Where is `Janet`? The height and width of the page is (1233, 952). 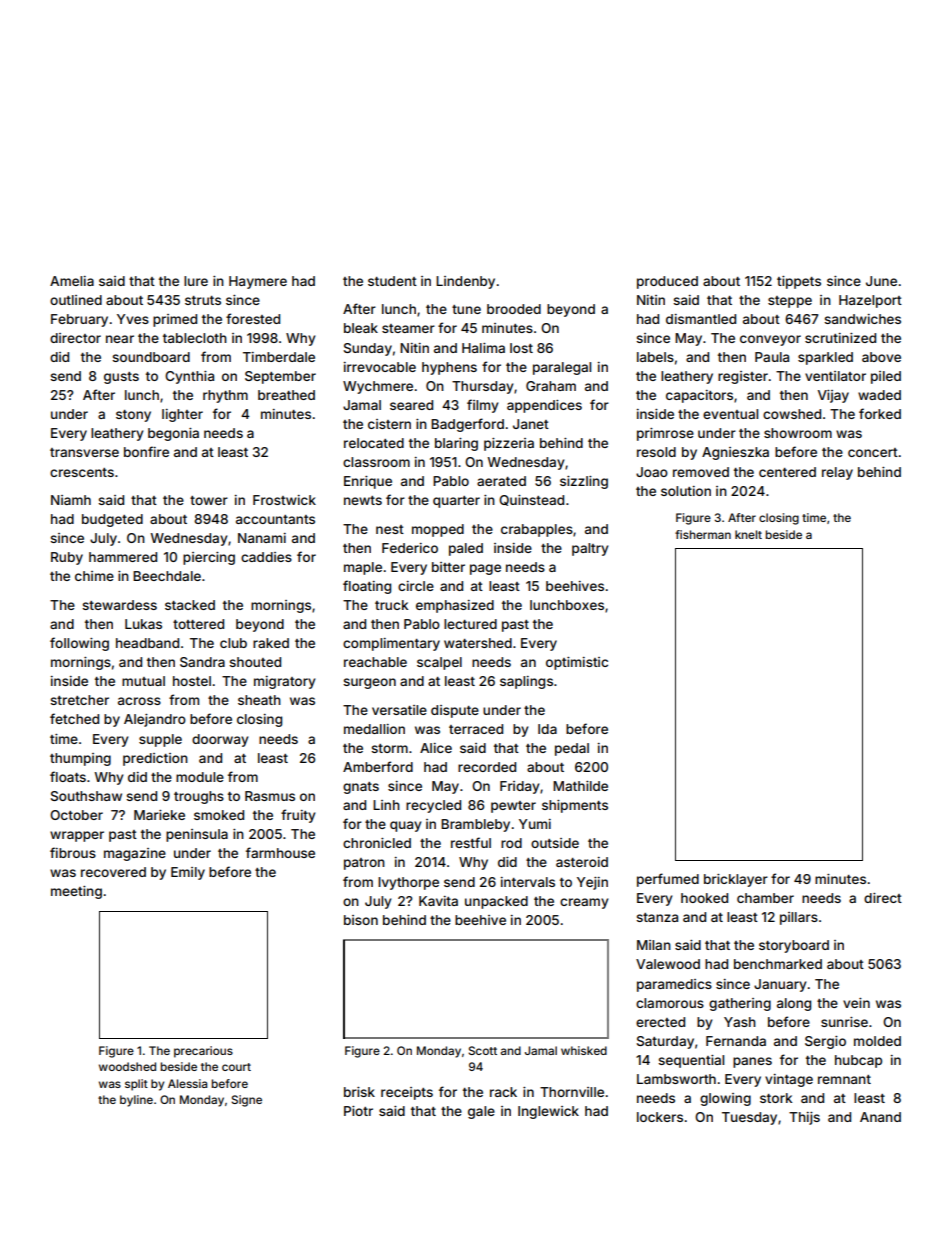
Janet is located at coordinates (531, 424).
